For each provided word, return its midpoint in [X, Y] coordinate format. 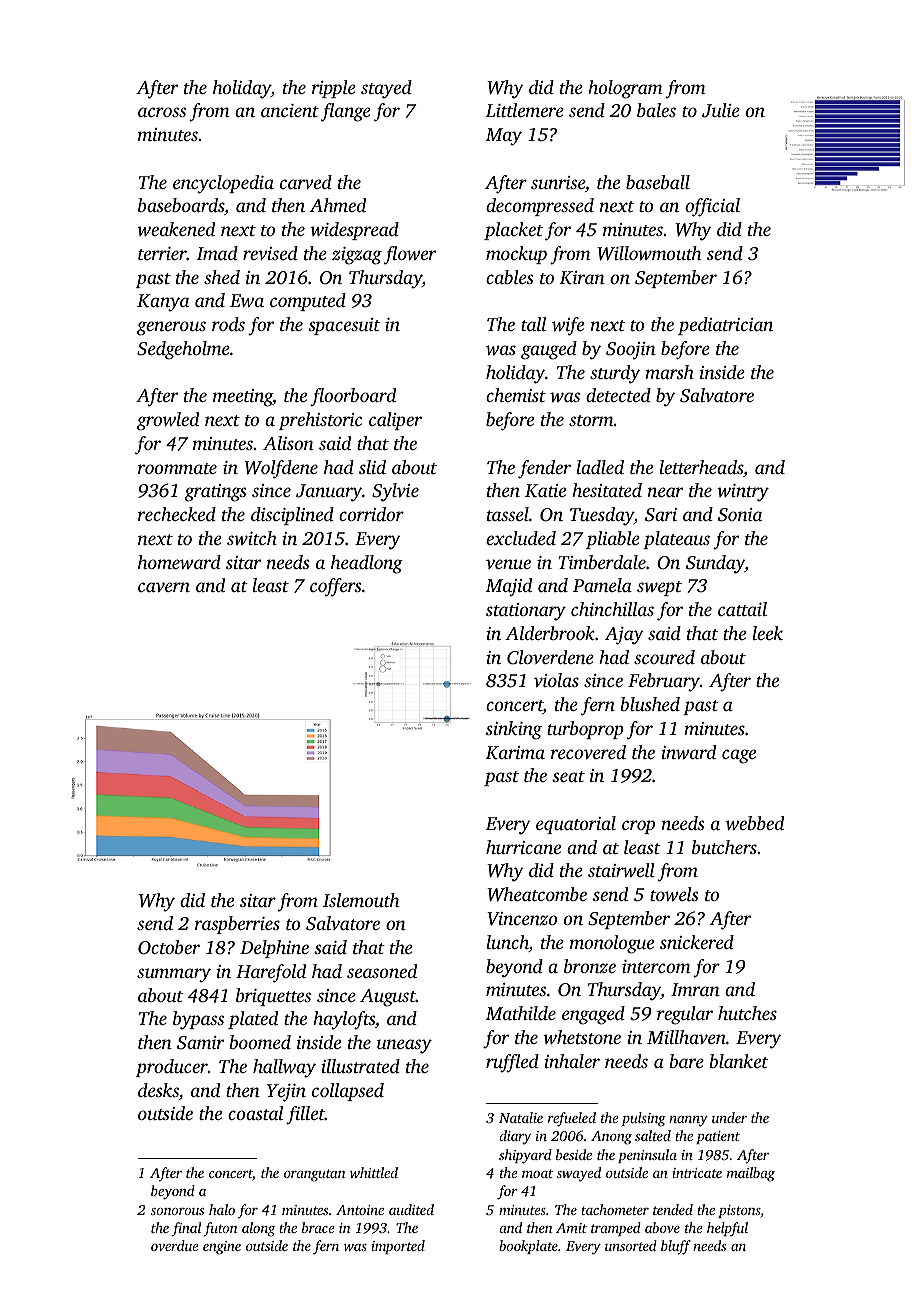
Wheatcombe [537, 894]
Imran [695, 989]
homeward [179, 562]
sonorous [177, 1211]
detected [618, 395]
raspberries [237, 925]
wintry [743, 493]
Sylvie [395, 492]
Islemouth [361, 900]
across [162, 112]
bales [656, 110]
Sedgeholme [183, 350]
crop [638, 827]
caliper [395, 421]
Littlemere [525, 110]
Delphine [274, 949]
